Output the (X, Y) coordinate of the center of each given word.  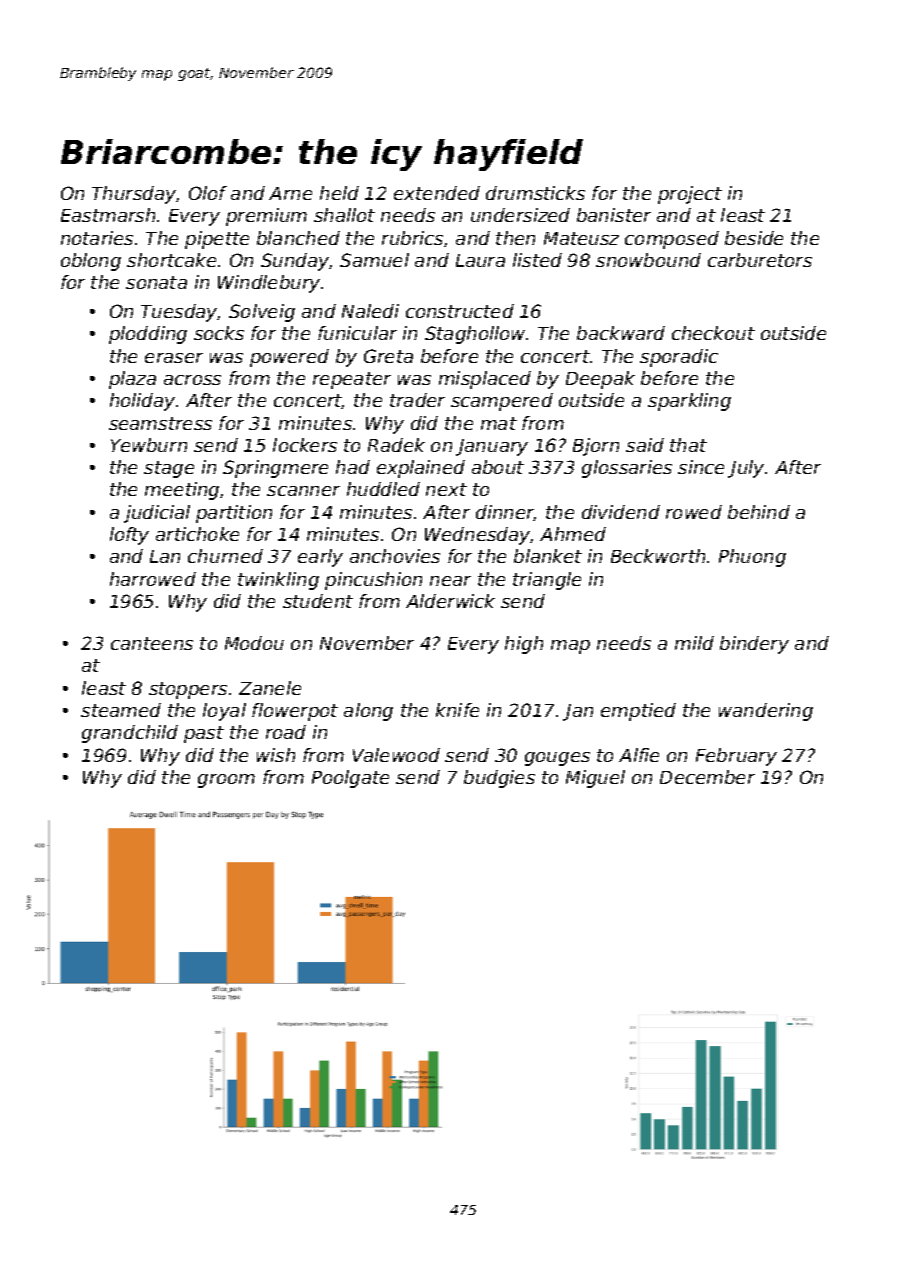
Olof (208, 193)
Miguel (595, 779)
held (339, 193)
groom (226, 781)
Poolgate (350, 779)
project (690, 195)
